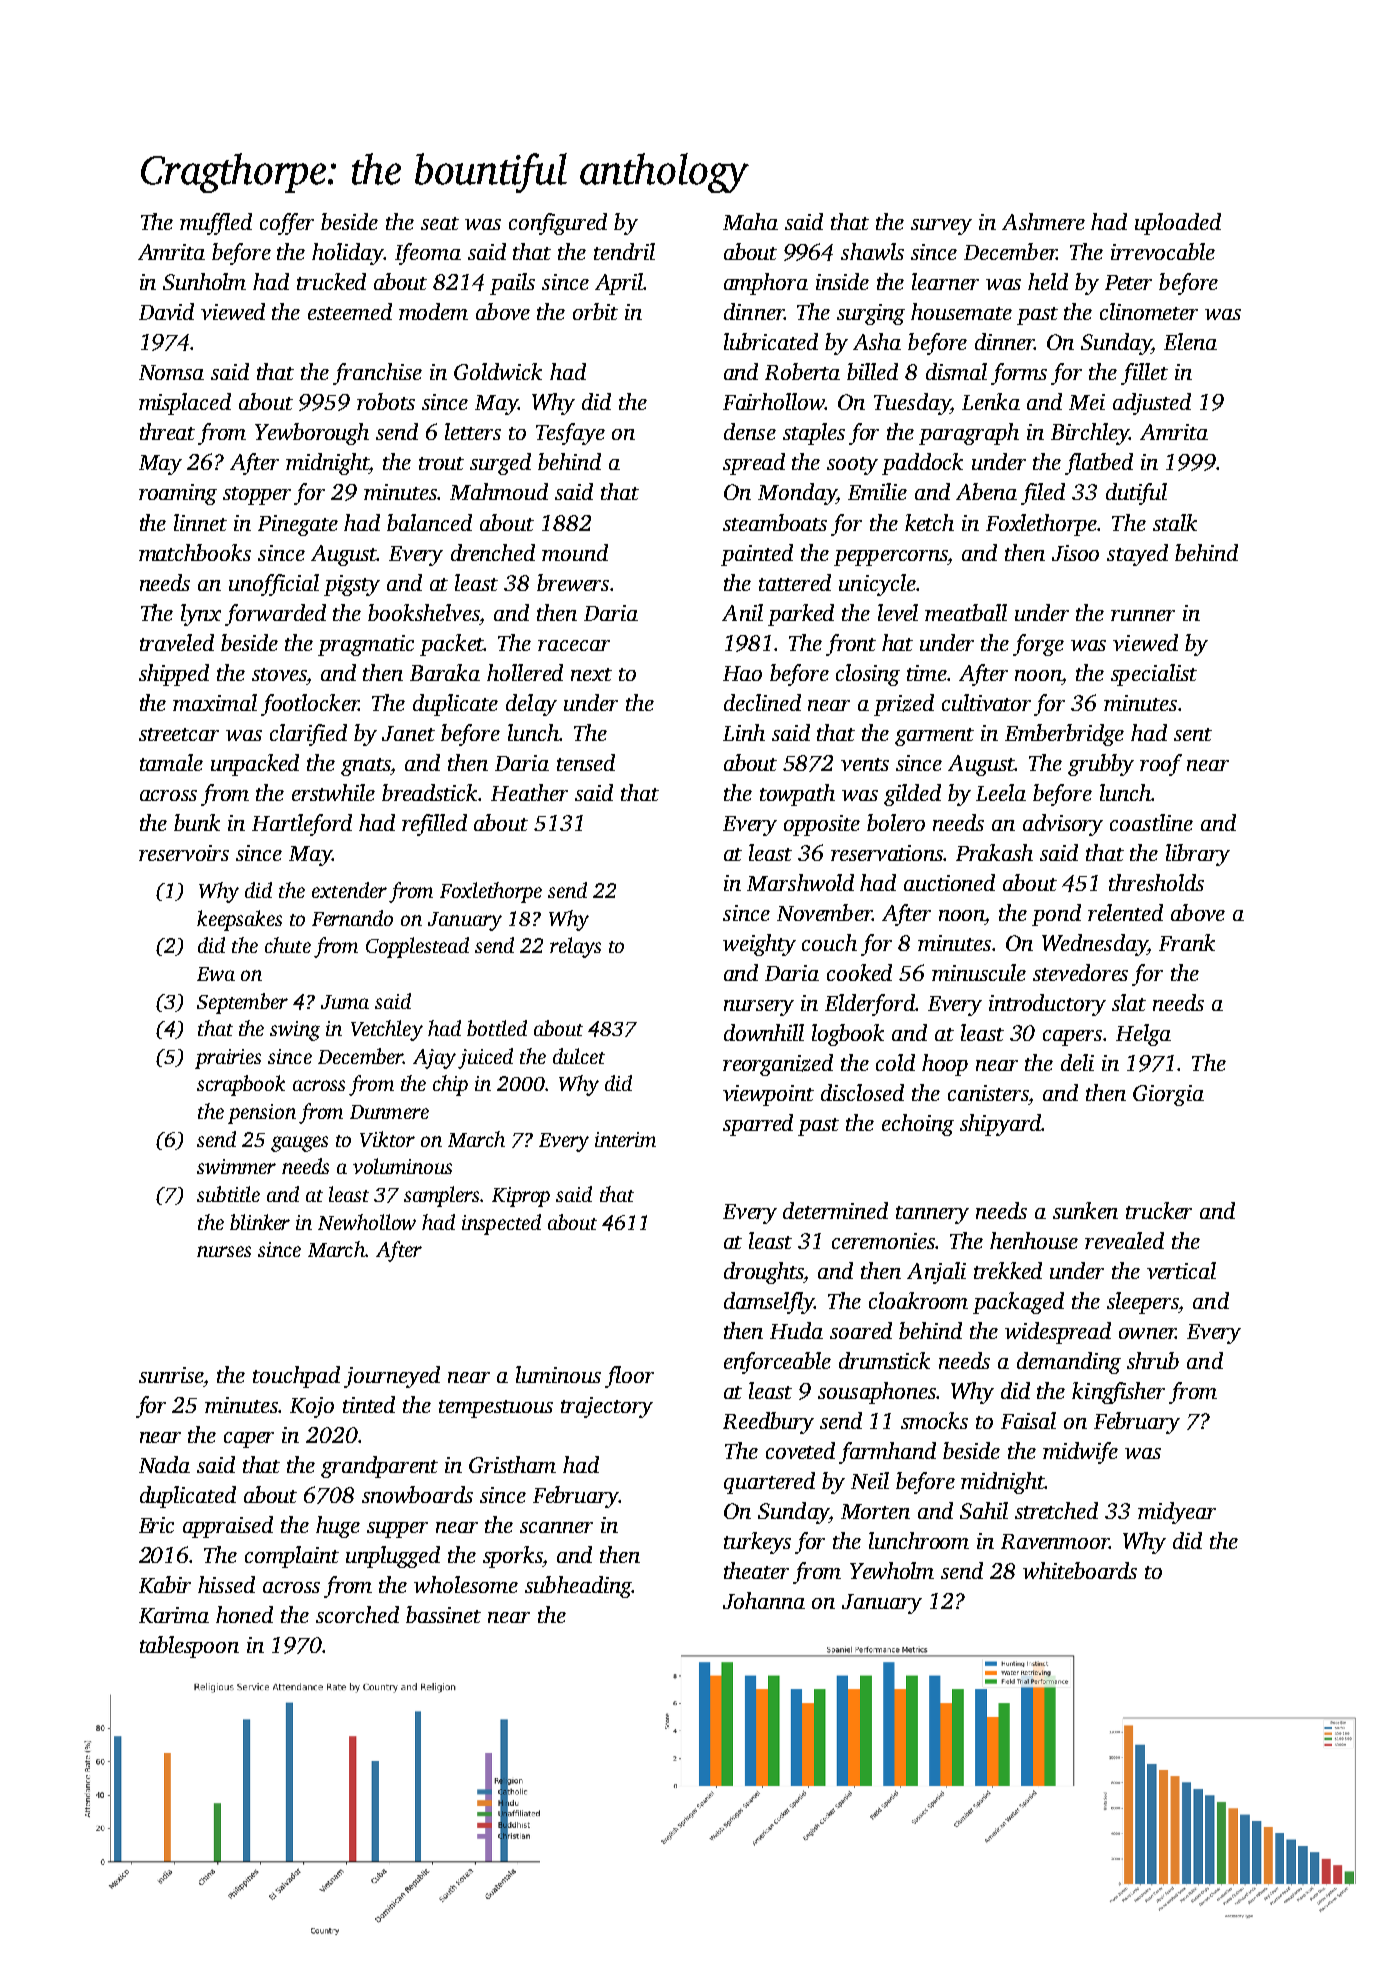 The height and width of the page is (1969, 1386). Describe the element at coordinates (941, 227) in the page. I see `survey` at that location.
